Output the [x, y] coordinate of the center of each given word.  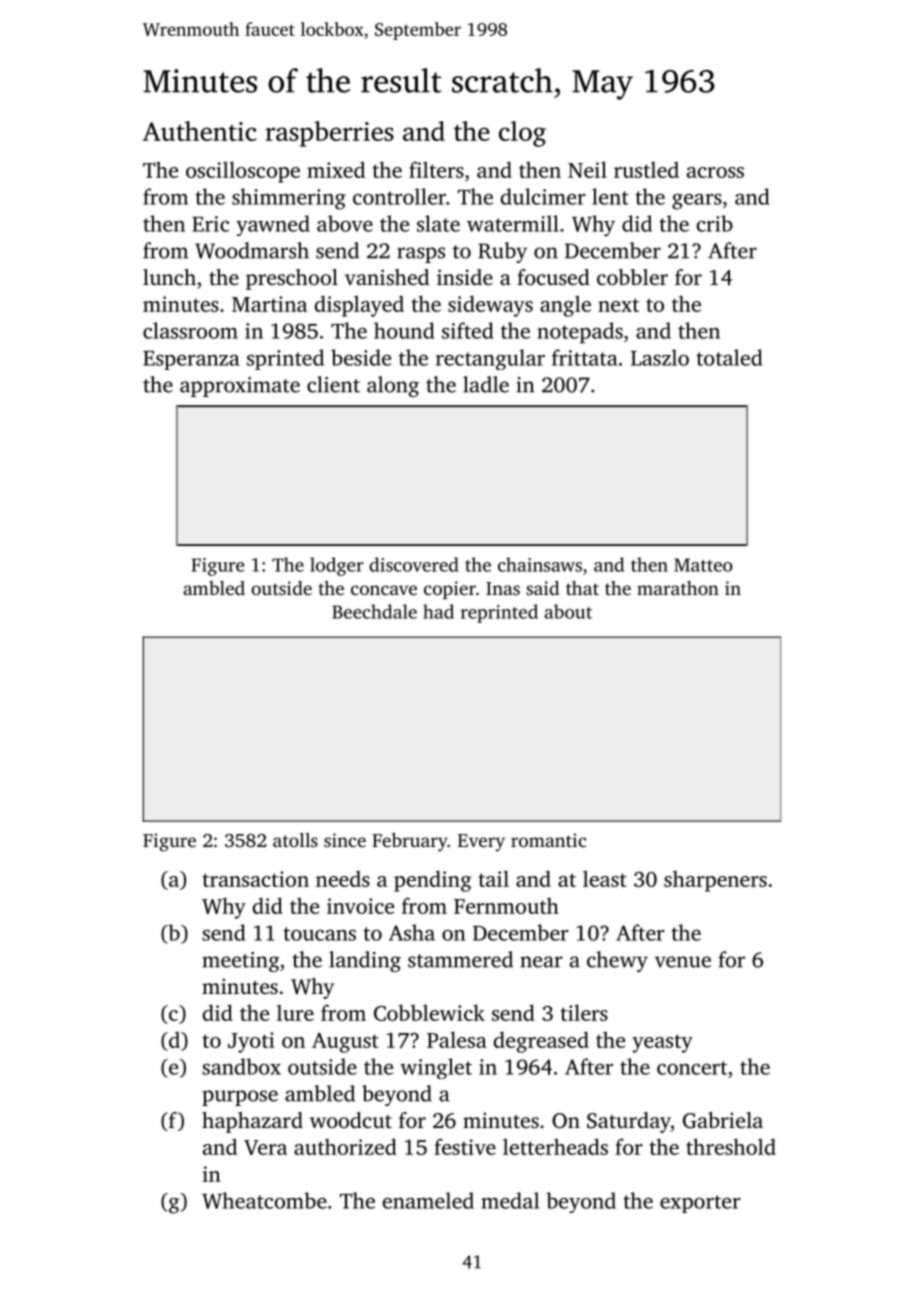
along [393, 386]
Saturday [629, 1122]
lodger [337, 566]
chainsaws [540, 564]
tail [494, 878]
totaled [729, 357]
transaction [256, 879]
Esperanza [191, 360]
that [582, 588]
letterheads [555, 1146]
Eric [210, 224]
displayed [359, 306]
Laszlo [660, 357]
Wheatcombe [264, 1200]
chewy [617, 961]
